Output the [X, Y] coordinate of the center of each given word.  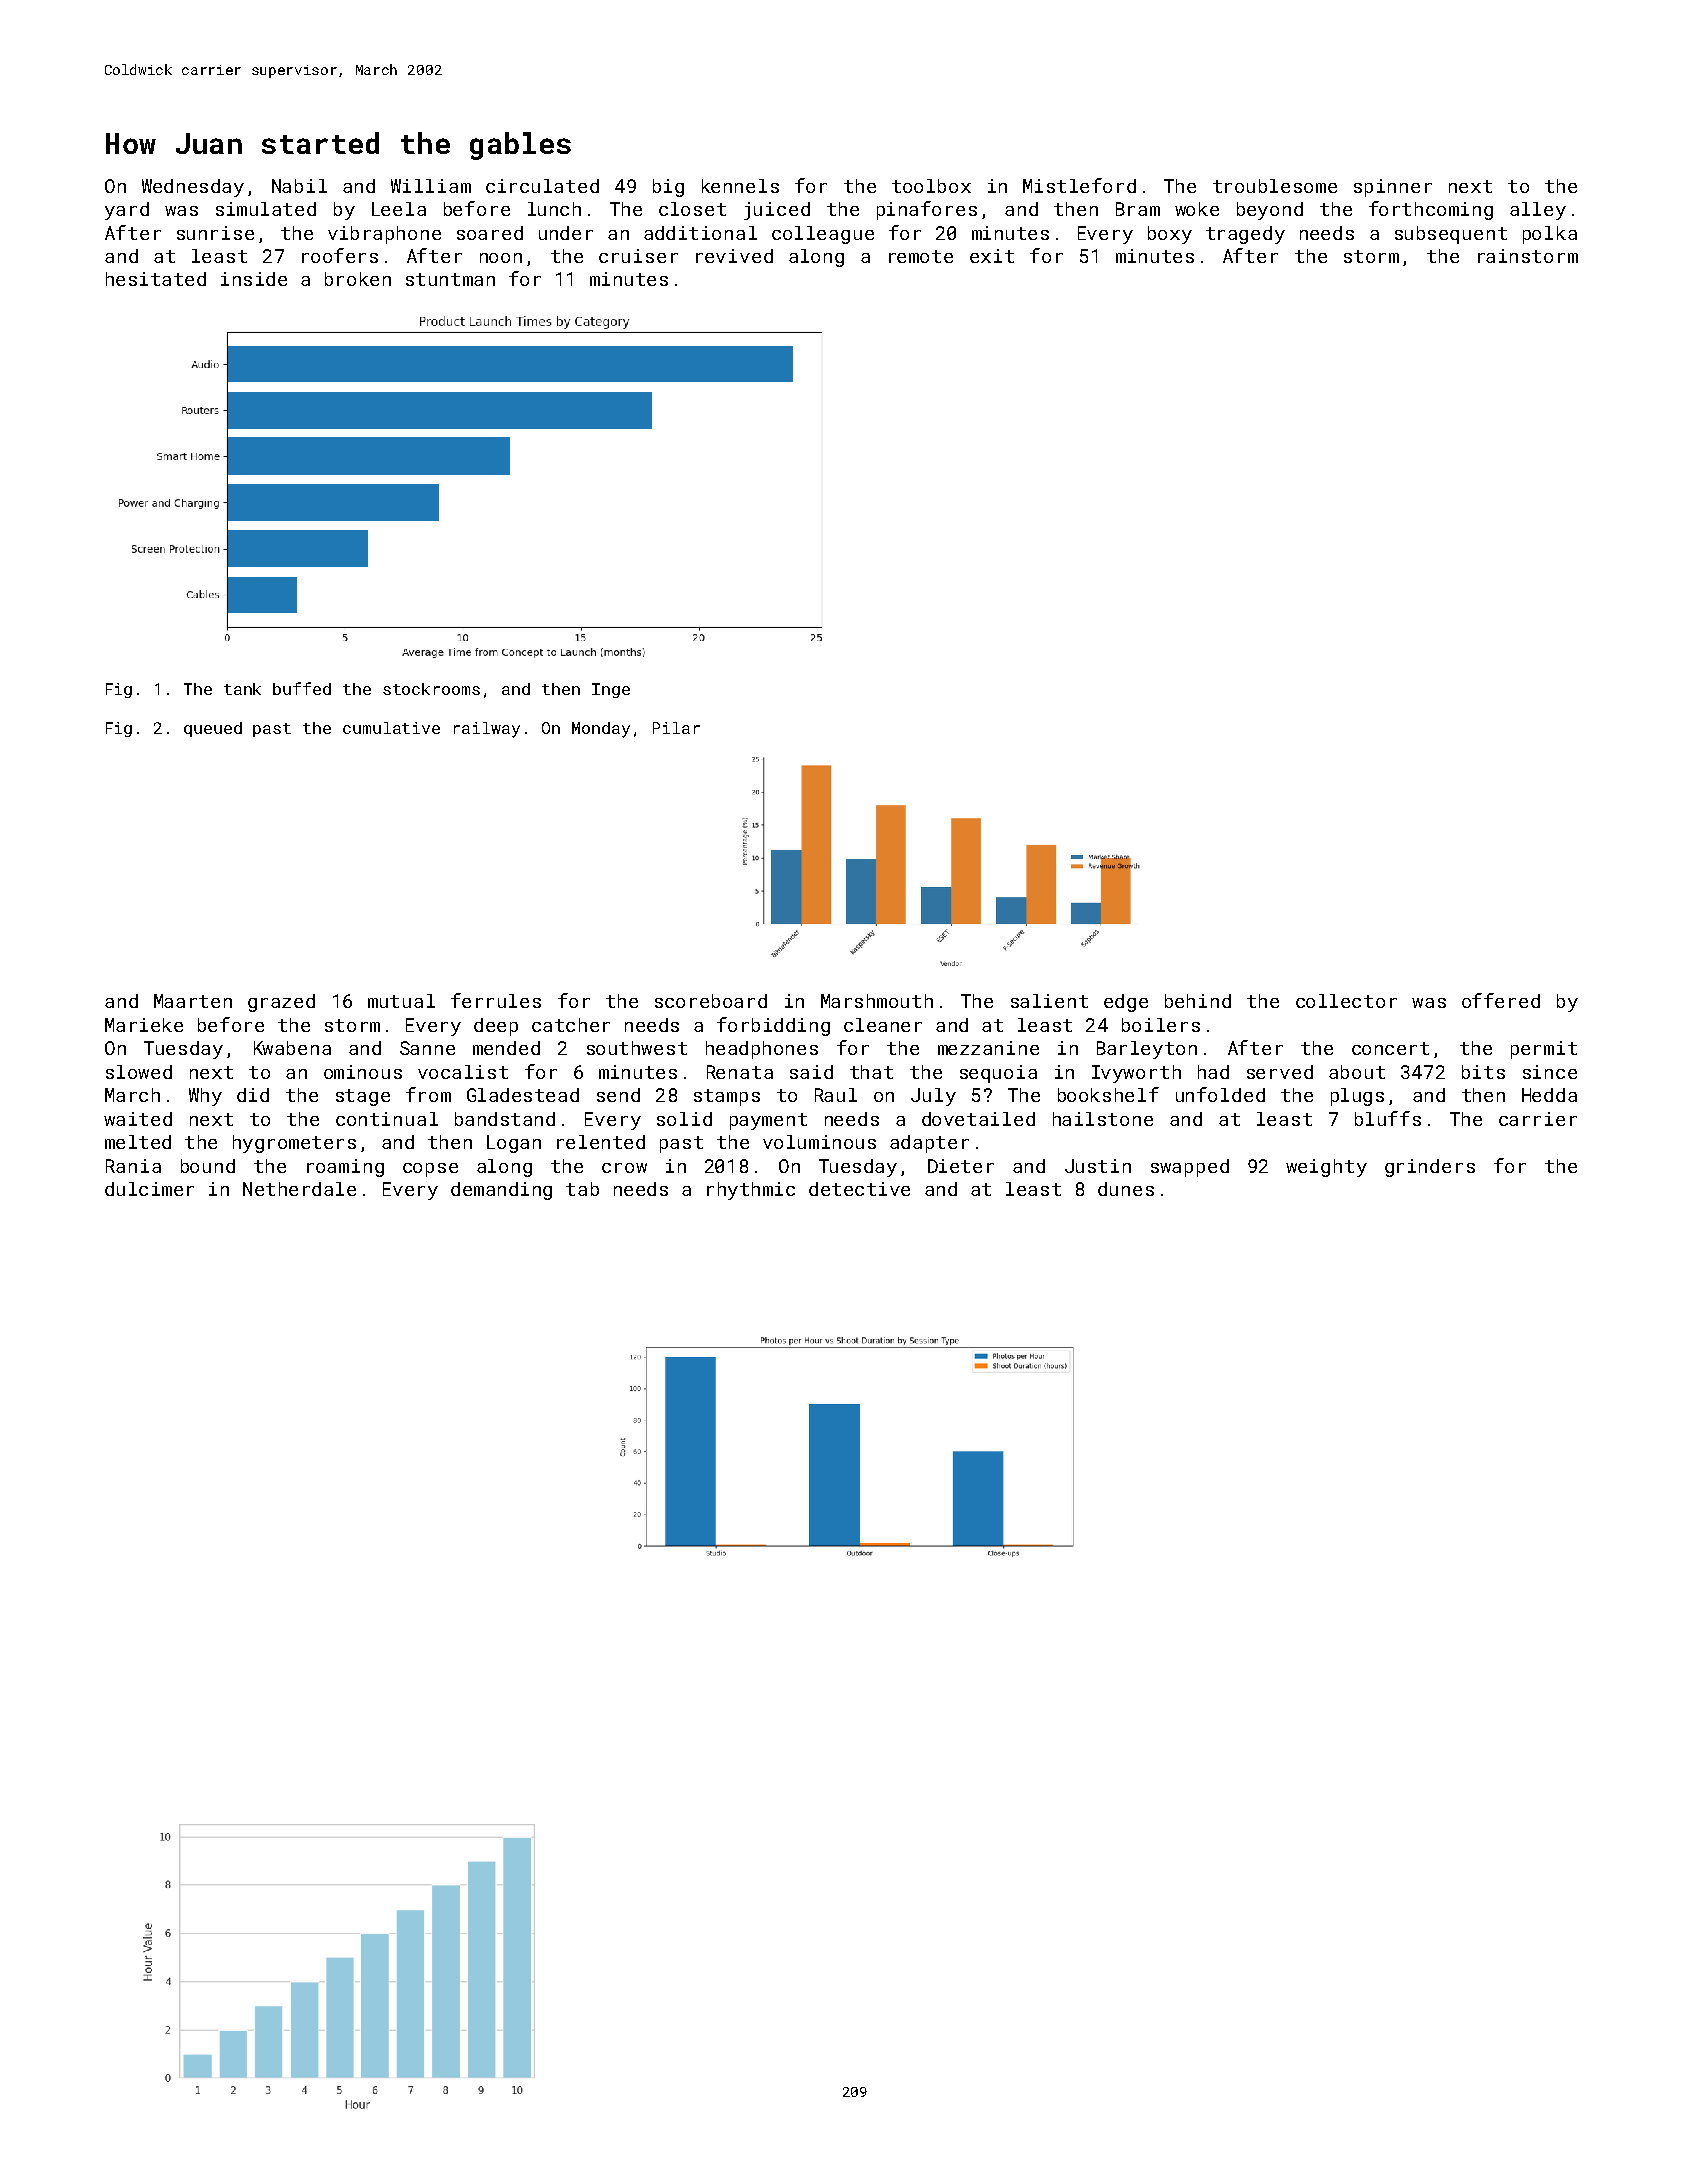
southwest [637, 1048]
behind [1198, 1001]
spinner [1393, 188]
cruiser [638, 256]
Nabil [299, 186]
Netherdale [299, 1189]
